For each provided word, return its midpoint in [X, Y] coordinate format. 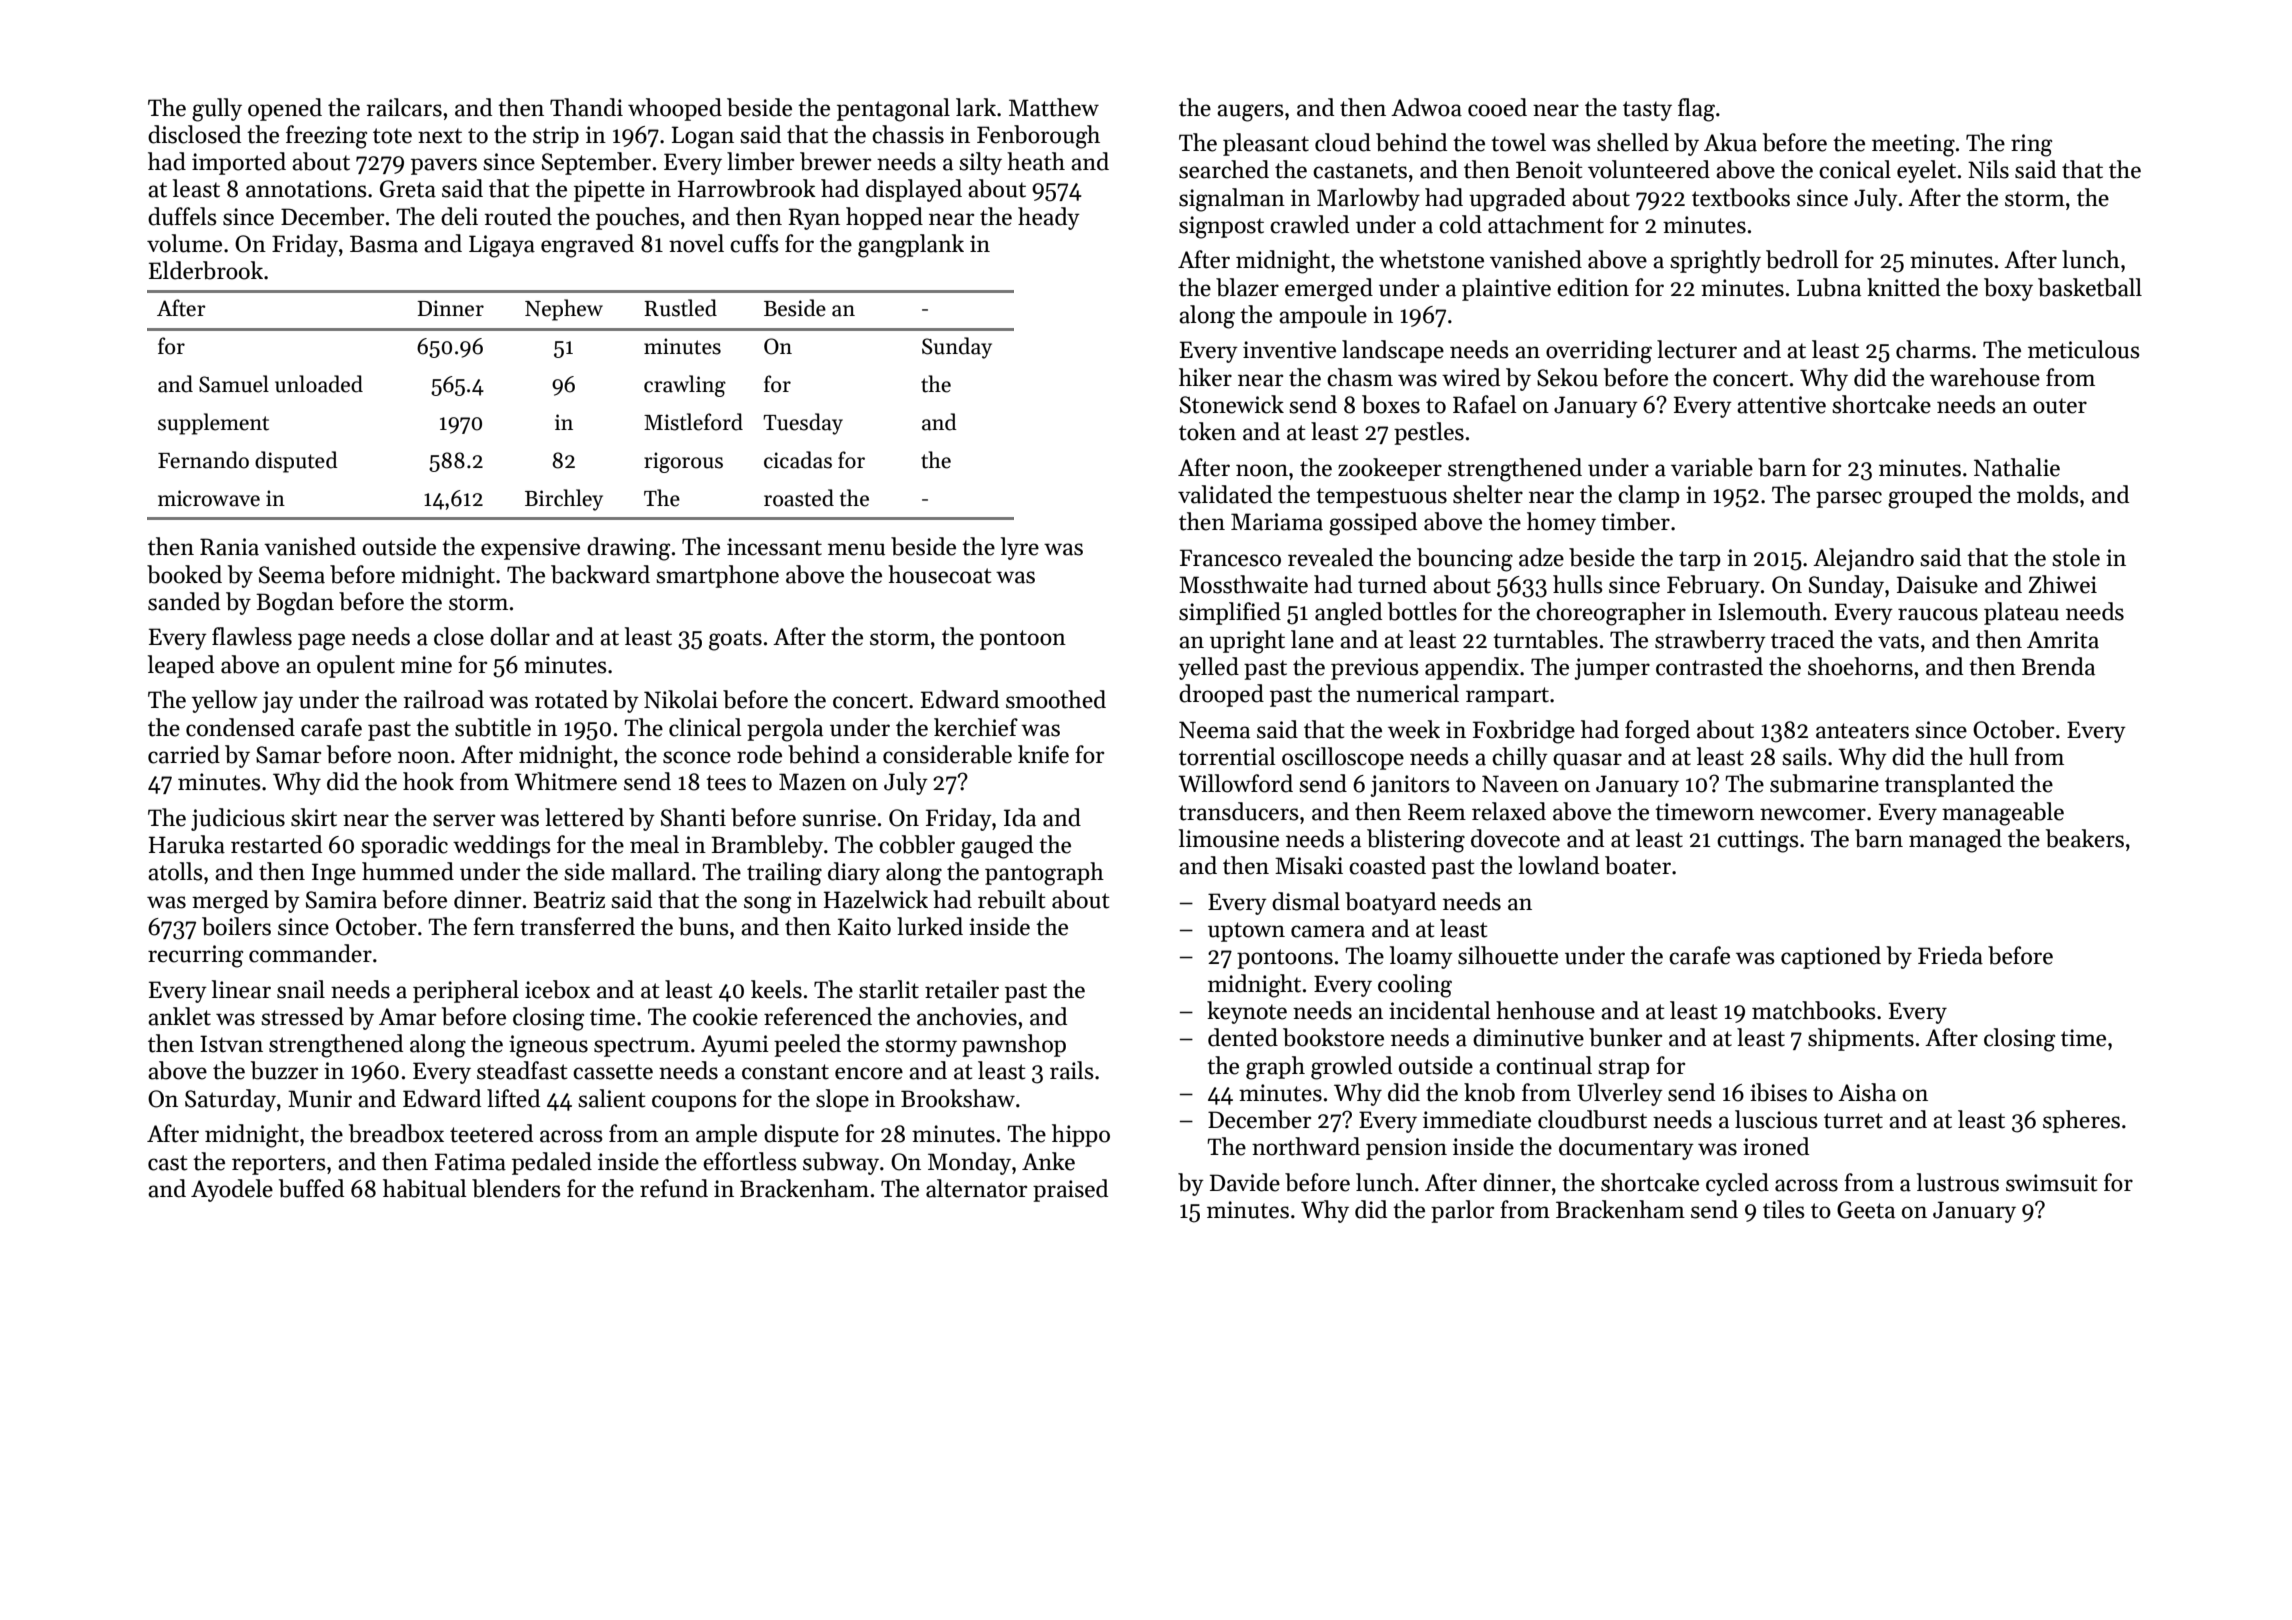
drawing [628, 549]
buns [704, 926]
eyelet [1926, 171]
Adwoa [1426, 107]
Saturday [230, 1100]
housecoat [940, 574]
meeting [1913, 145]
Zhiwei [2062, 584]
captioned [1831, 957]
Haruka [187, 844]
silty [980, 163]
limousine [1229, 838]
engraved [587, 246]
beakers [2085, 838]
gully [217, 110]
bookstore [1333, 1037]
